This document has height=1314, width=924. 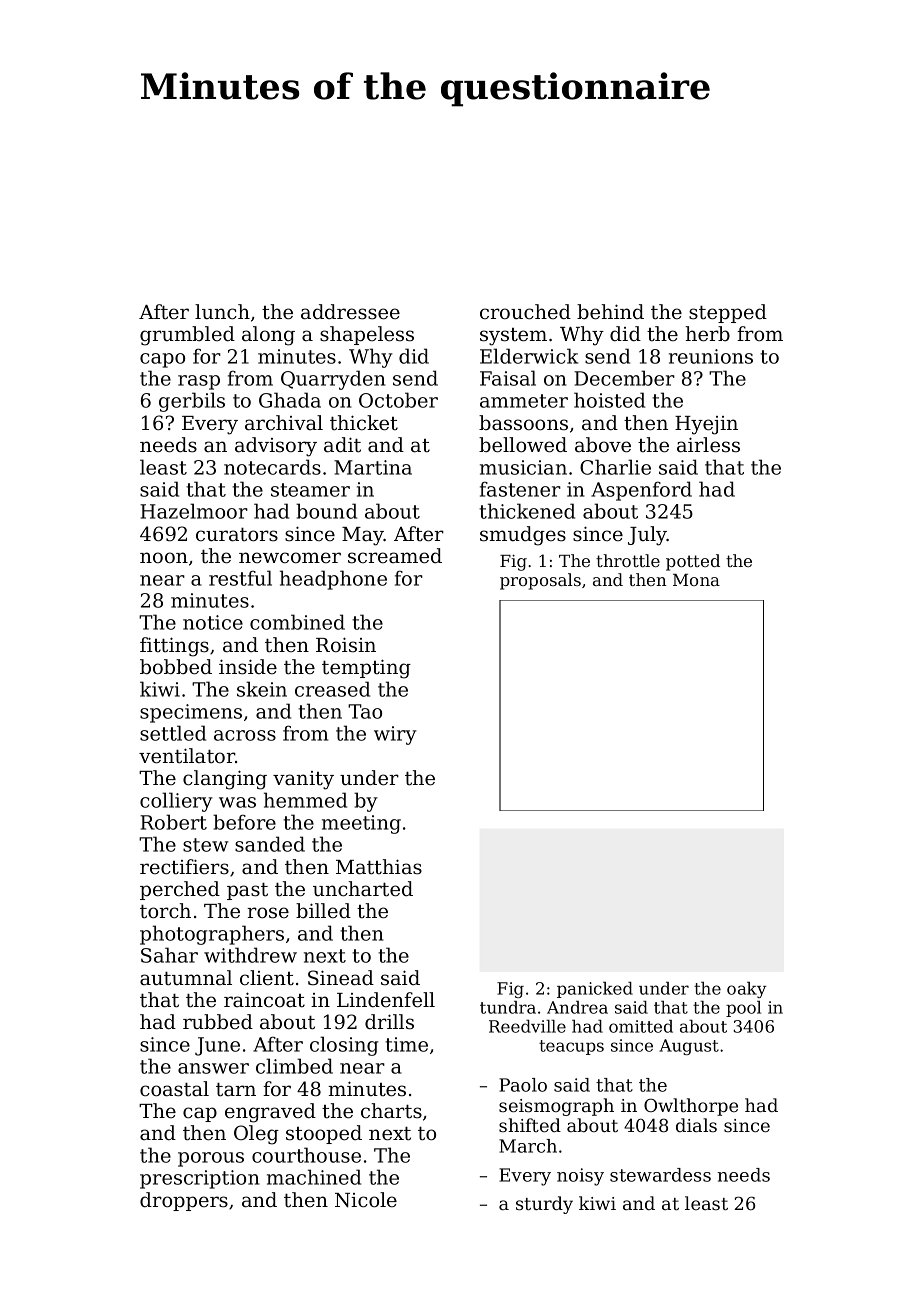 What do you see at coordinates (350, 312) in the document?
I see `addressee` at bounding box center [350, 312].
